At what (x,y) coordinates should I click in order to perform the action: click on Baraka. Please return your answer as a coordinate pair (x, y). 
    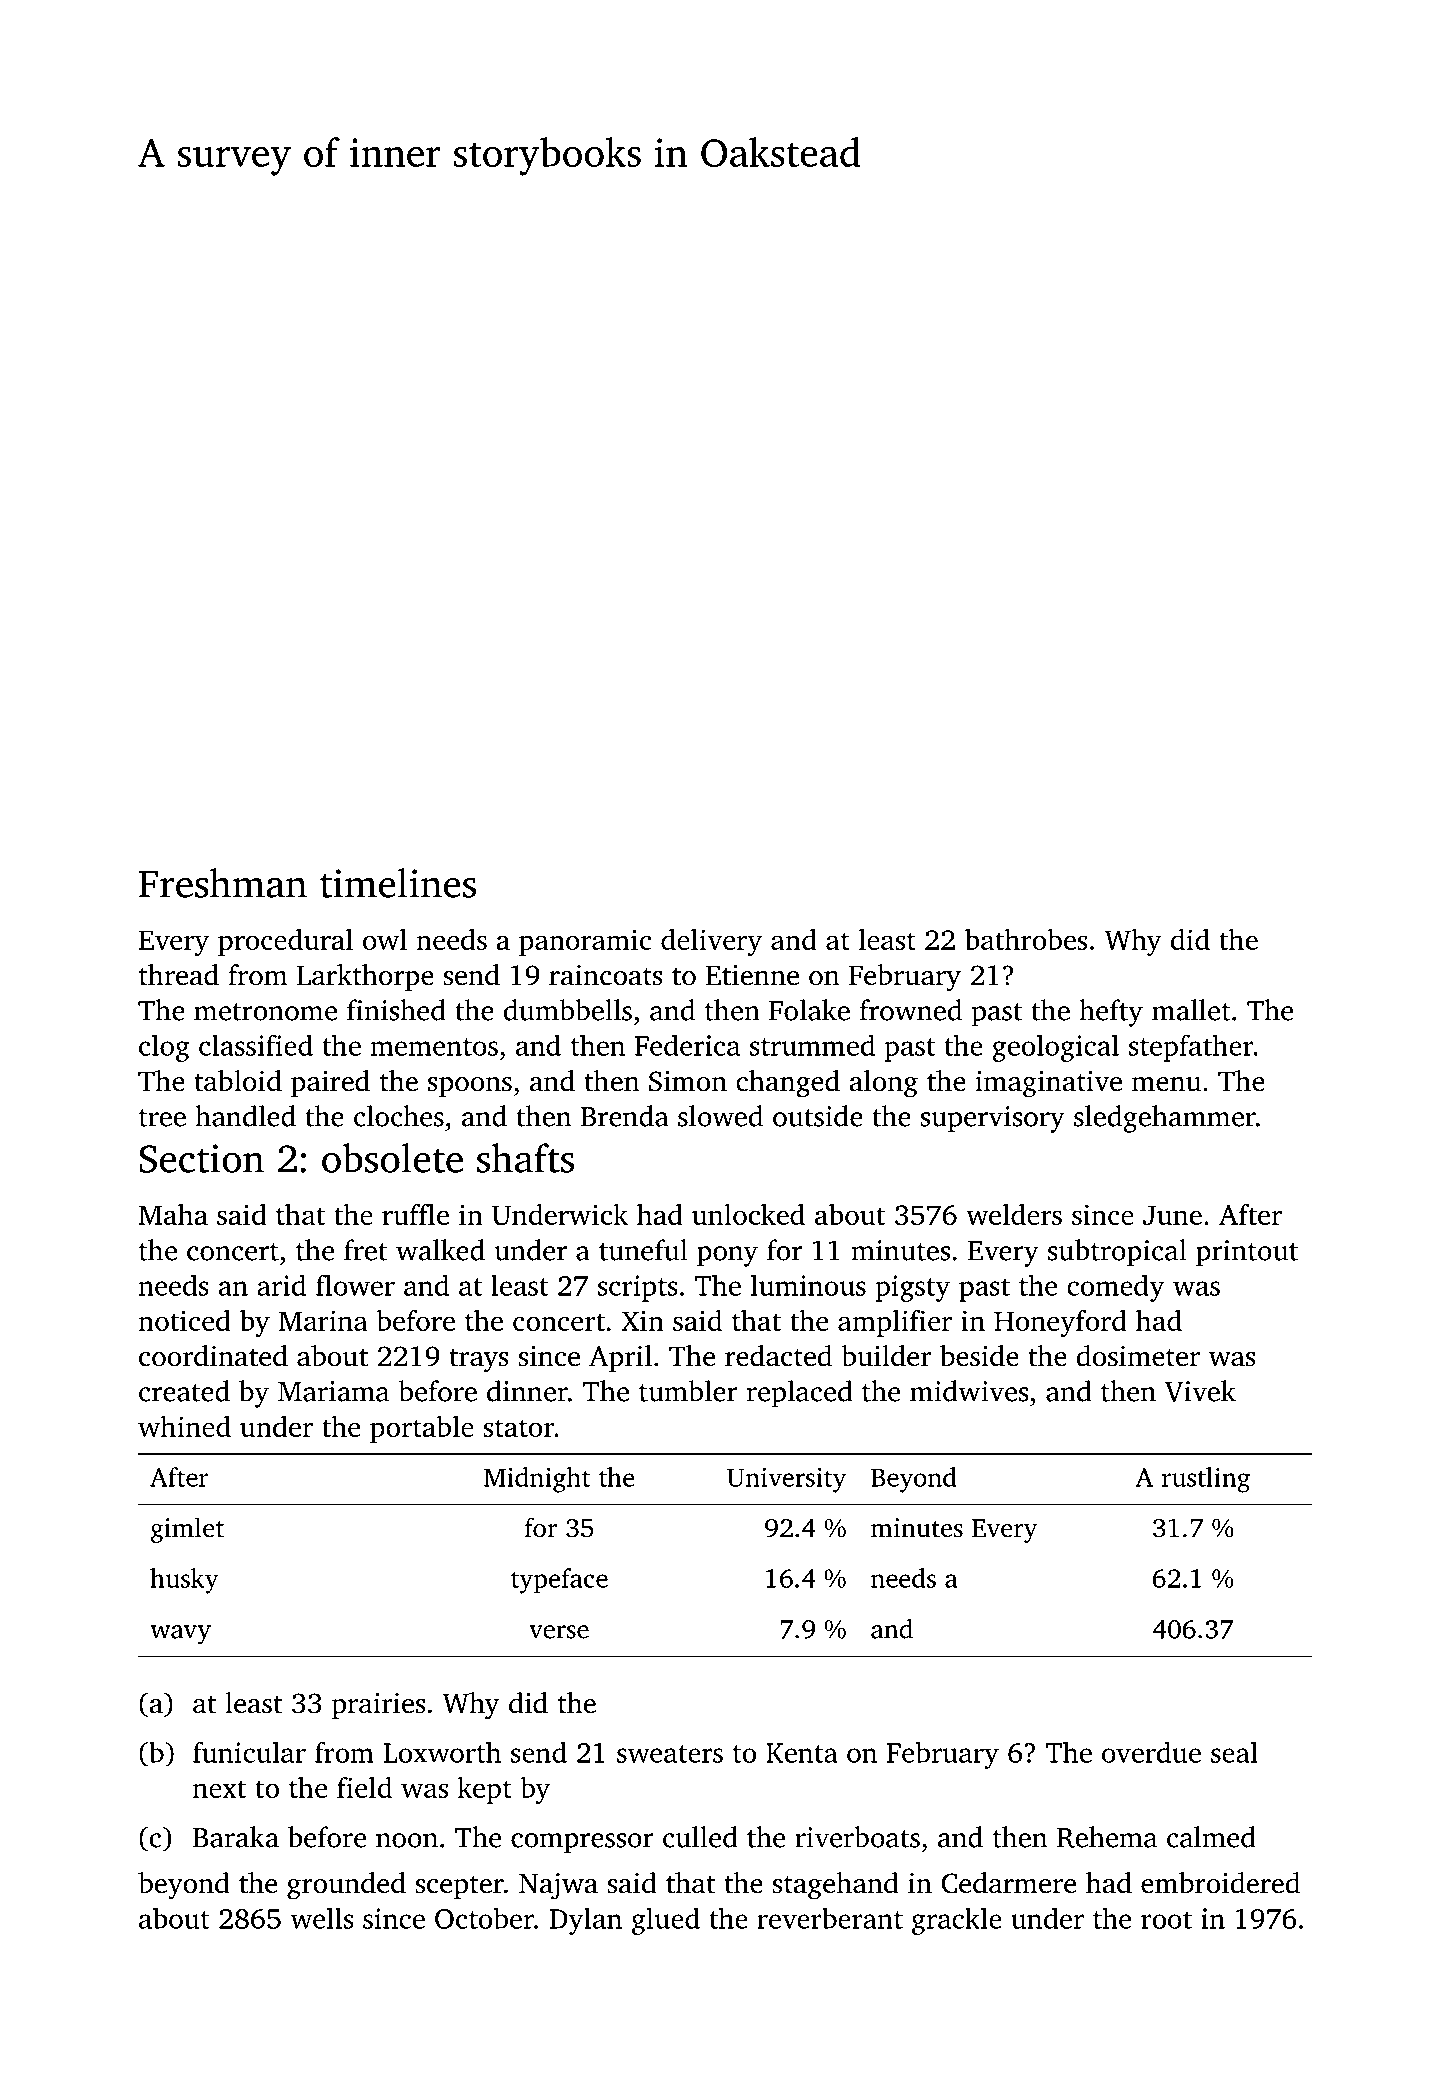
    Looking at the image, I should click on (236, 1837).
